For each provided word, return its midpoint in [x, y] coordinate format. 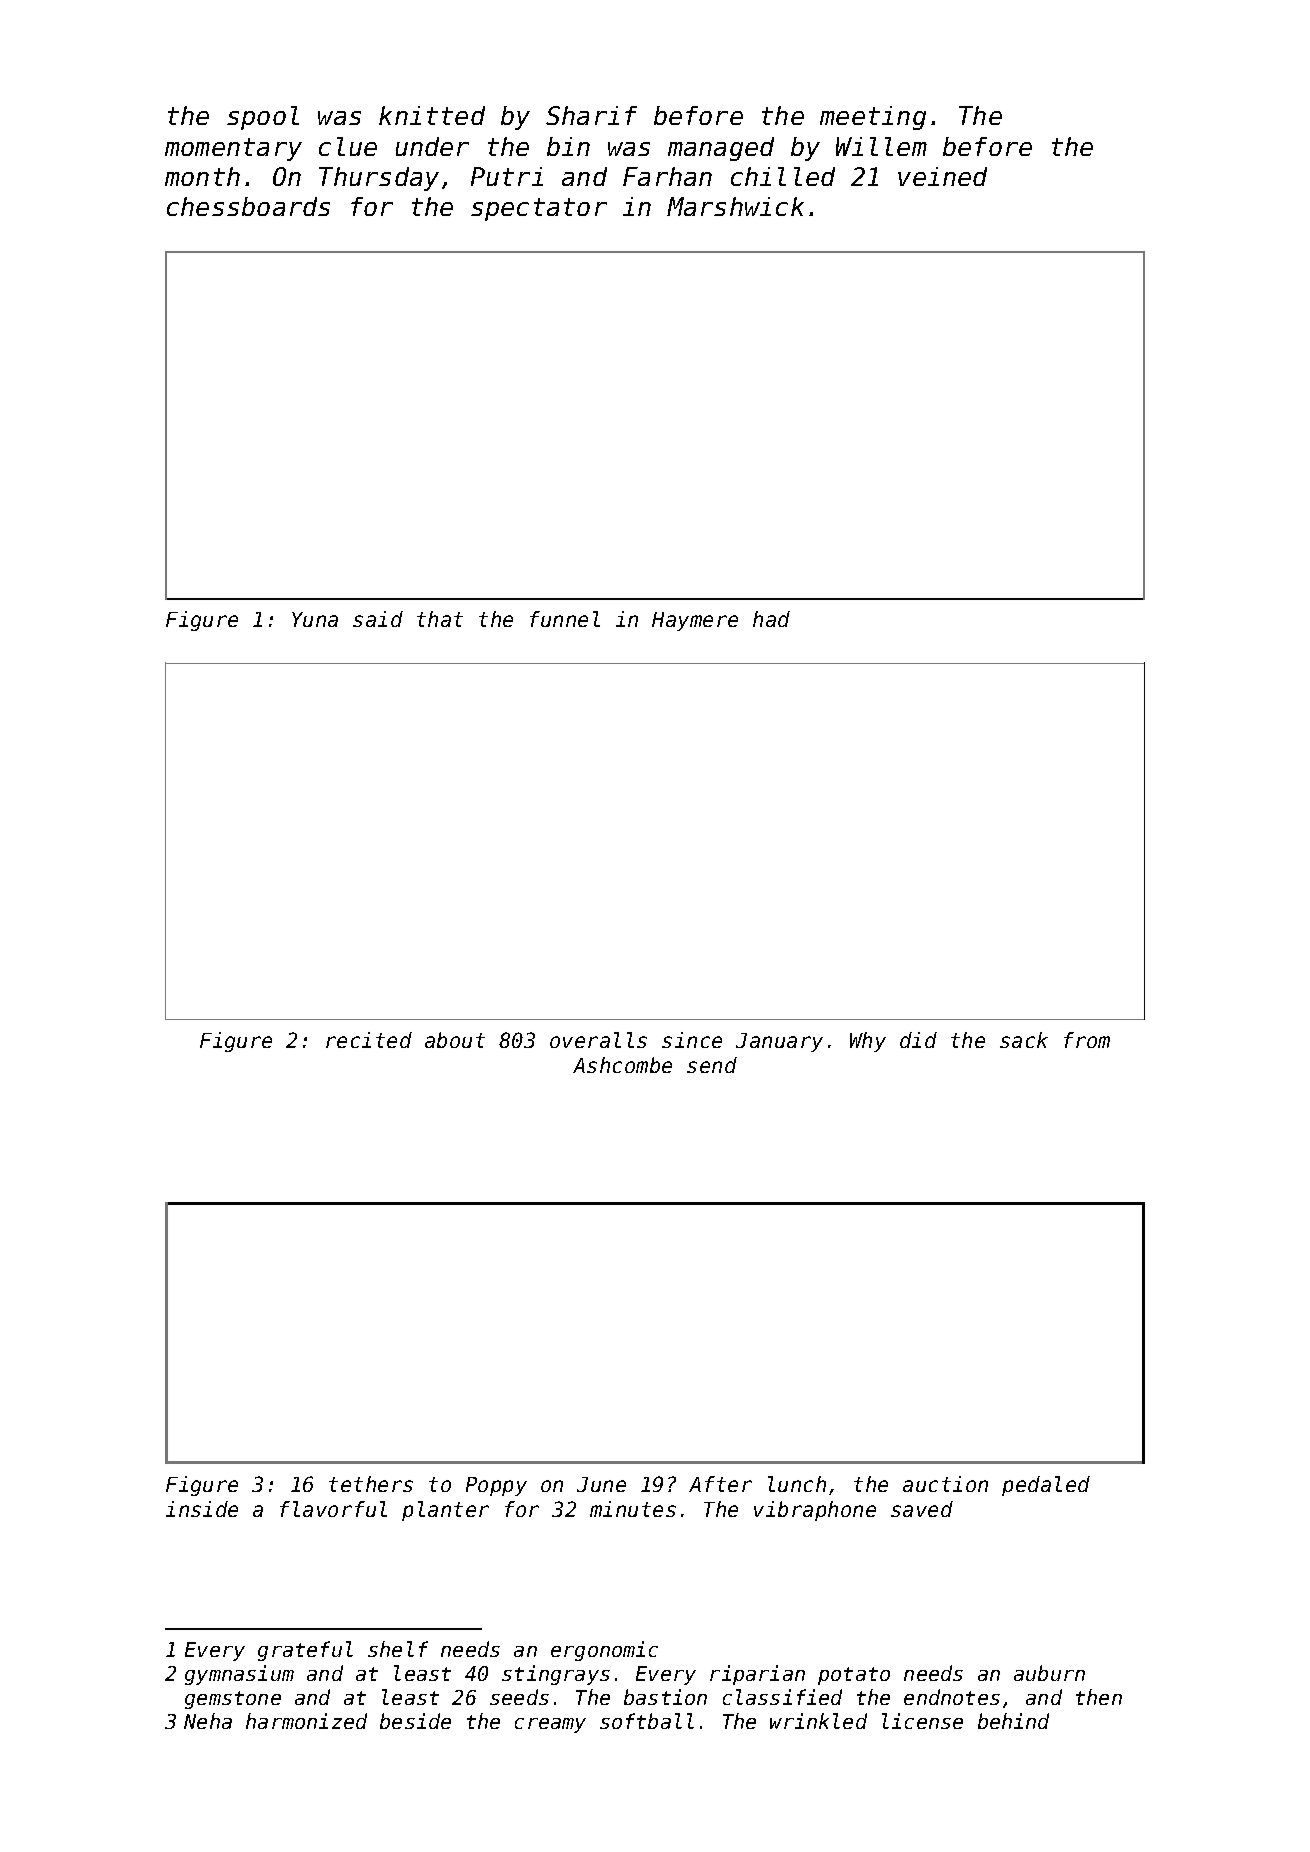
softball [647, 1721]
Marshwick [735, 206]
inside [202, 1509]
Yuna [315, 619]
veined [942, 176]
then [1099, 1697]
